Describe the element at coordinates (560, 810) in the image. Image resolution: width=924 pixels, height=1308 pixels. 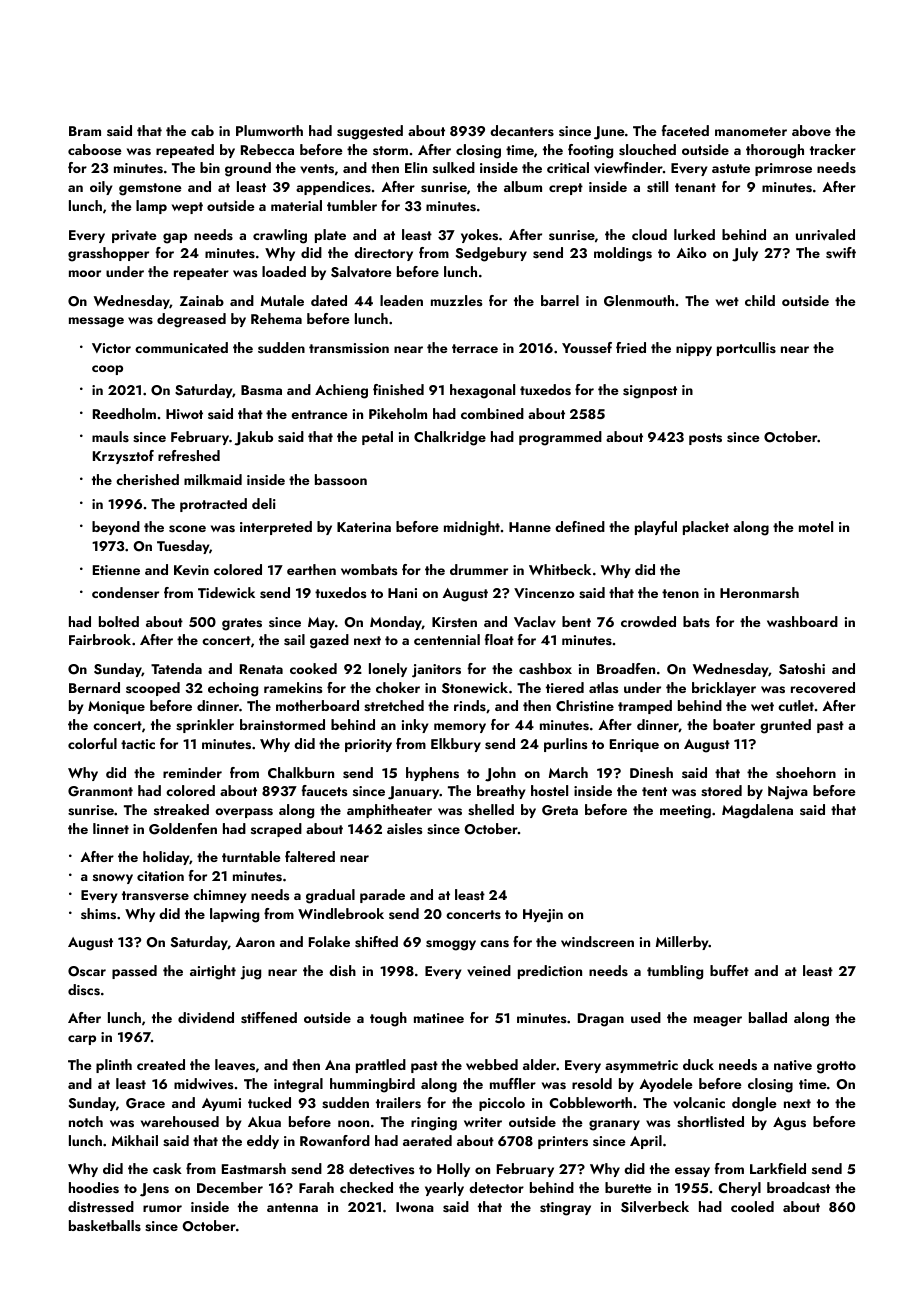
I see `Greta` at that location.
